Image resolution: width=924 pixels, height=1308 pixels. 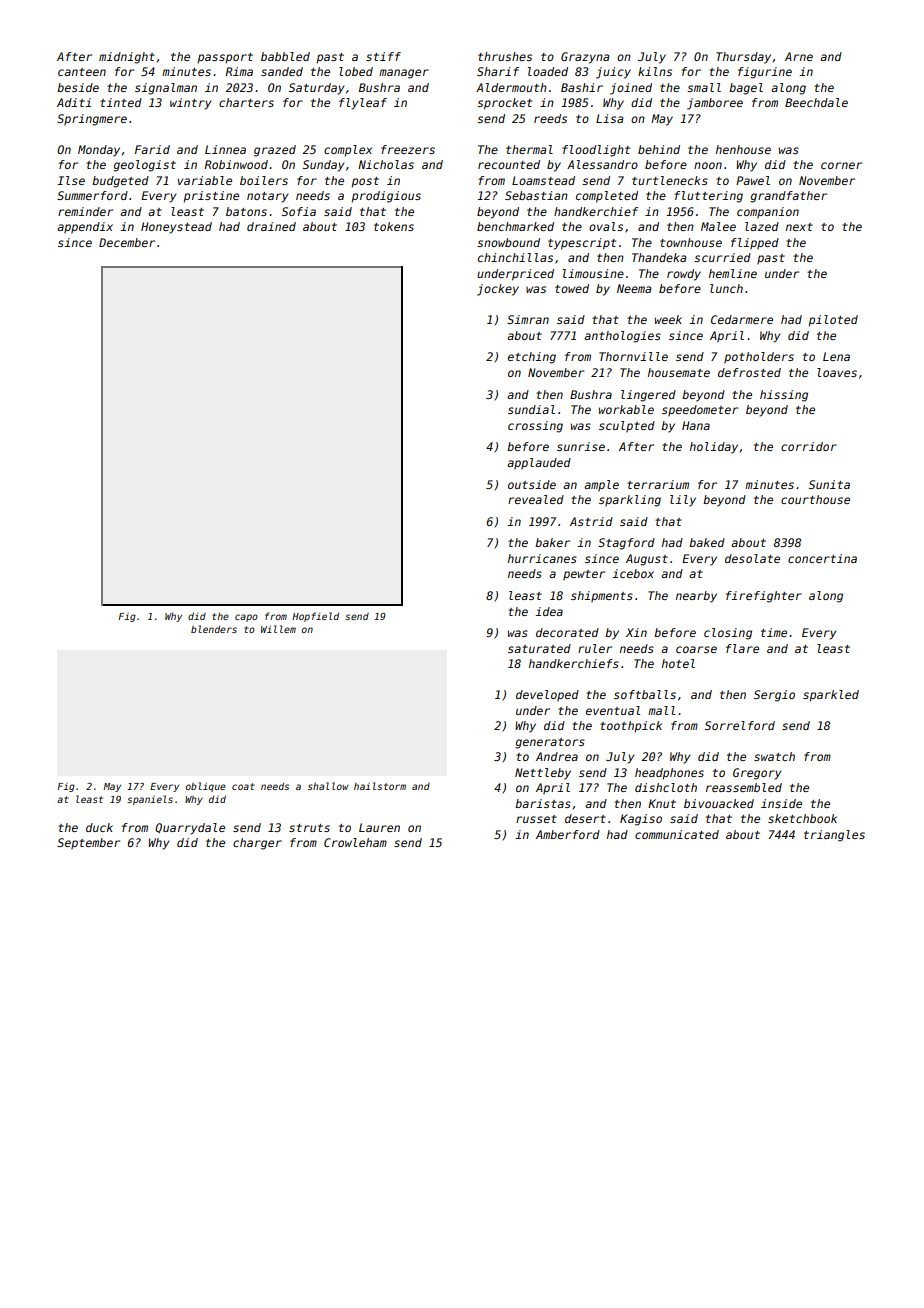 I want to click on etching, so click(x=532, y=358).
